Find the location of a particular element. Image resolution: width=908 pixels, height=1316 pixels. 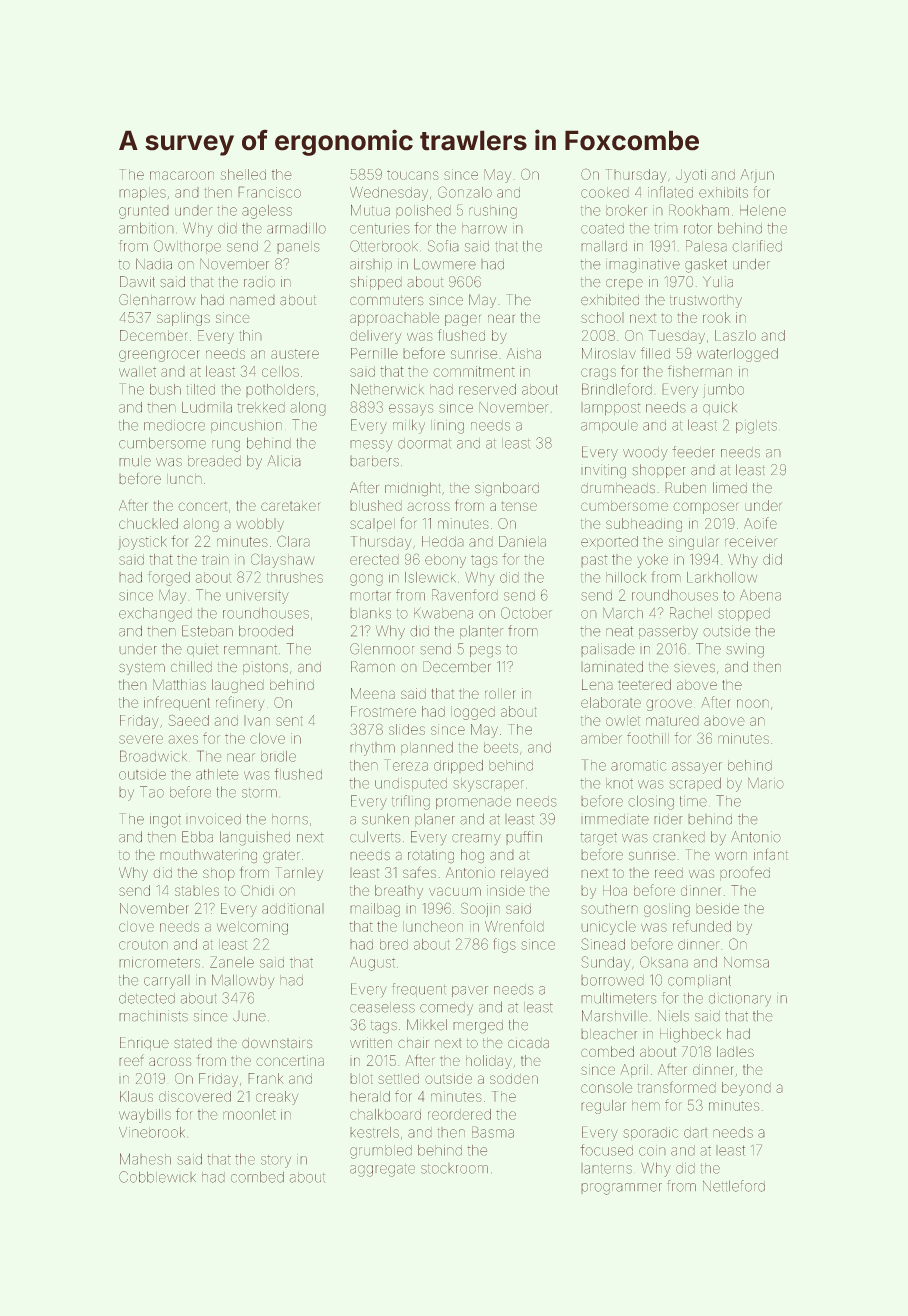

Nadia is located at coordinates (154, 264).
